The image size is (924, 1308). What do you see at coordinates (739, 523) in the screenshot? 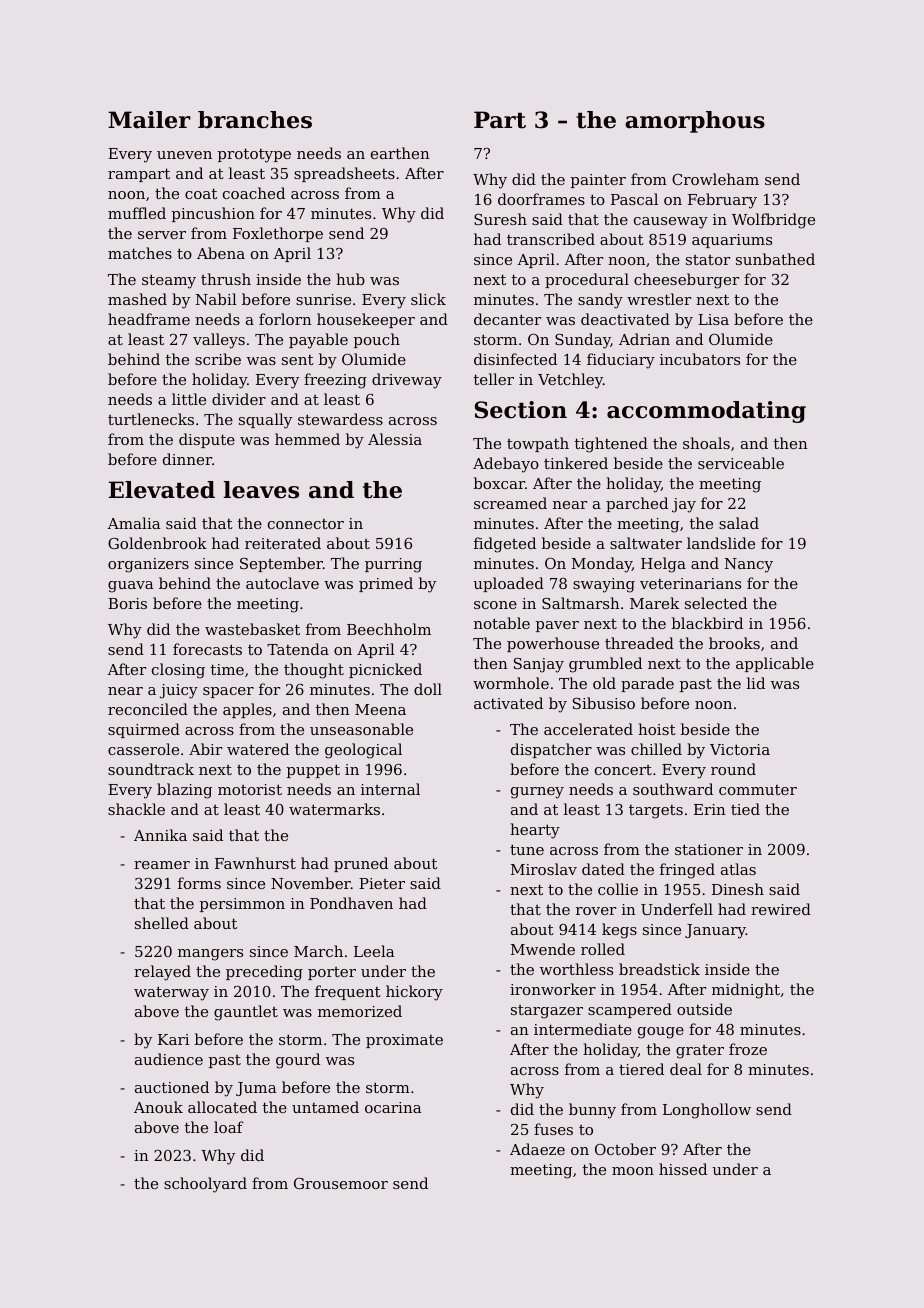
I see `salad` at bounding box center [739, 523].
